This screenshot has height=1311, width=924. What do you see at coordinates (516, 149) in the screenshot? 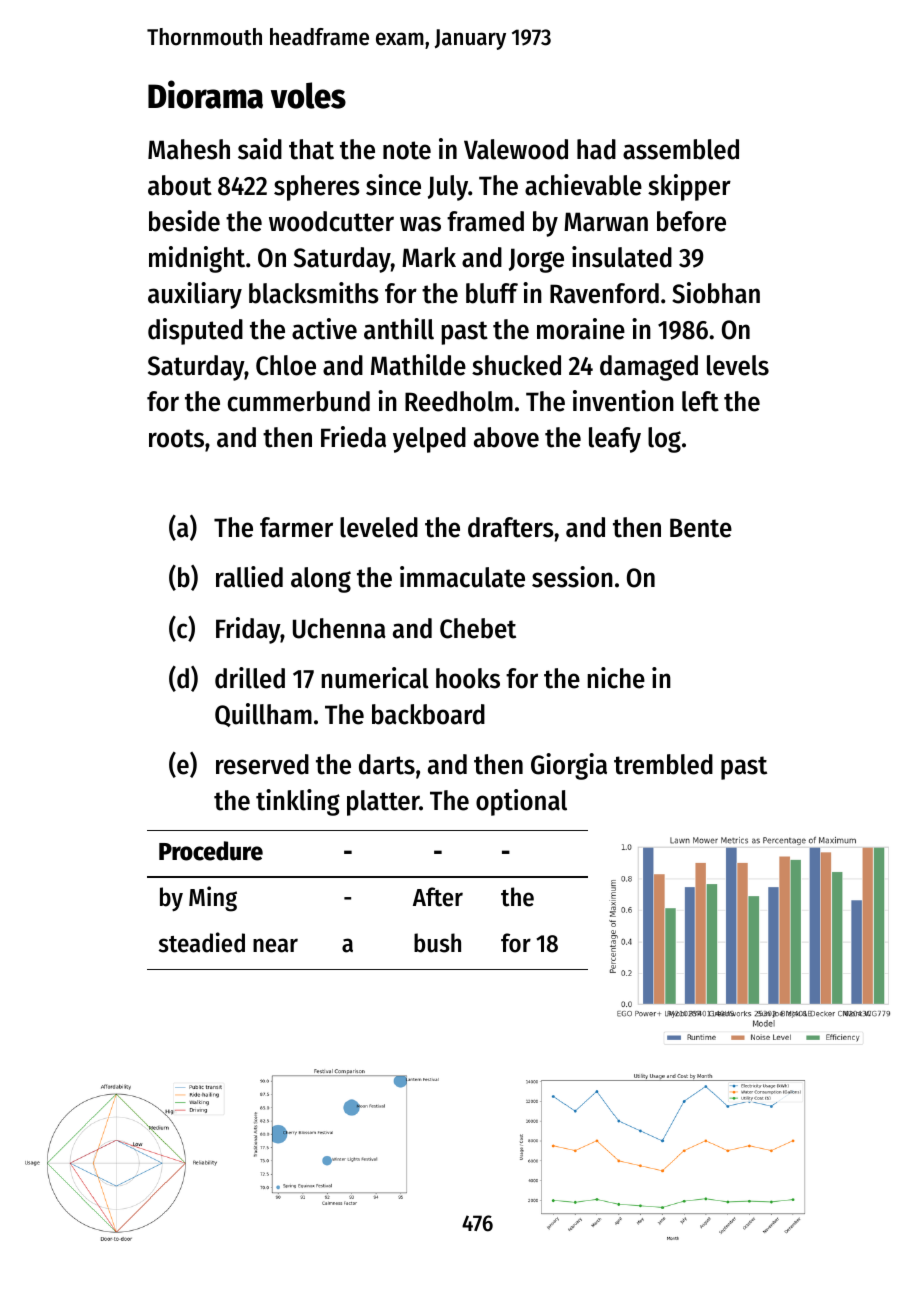
I see `Valewood` at bounding box center [516, 149].
